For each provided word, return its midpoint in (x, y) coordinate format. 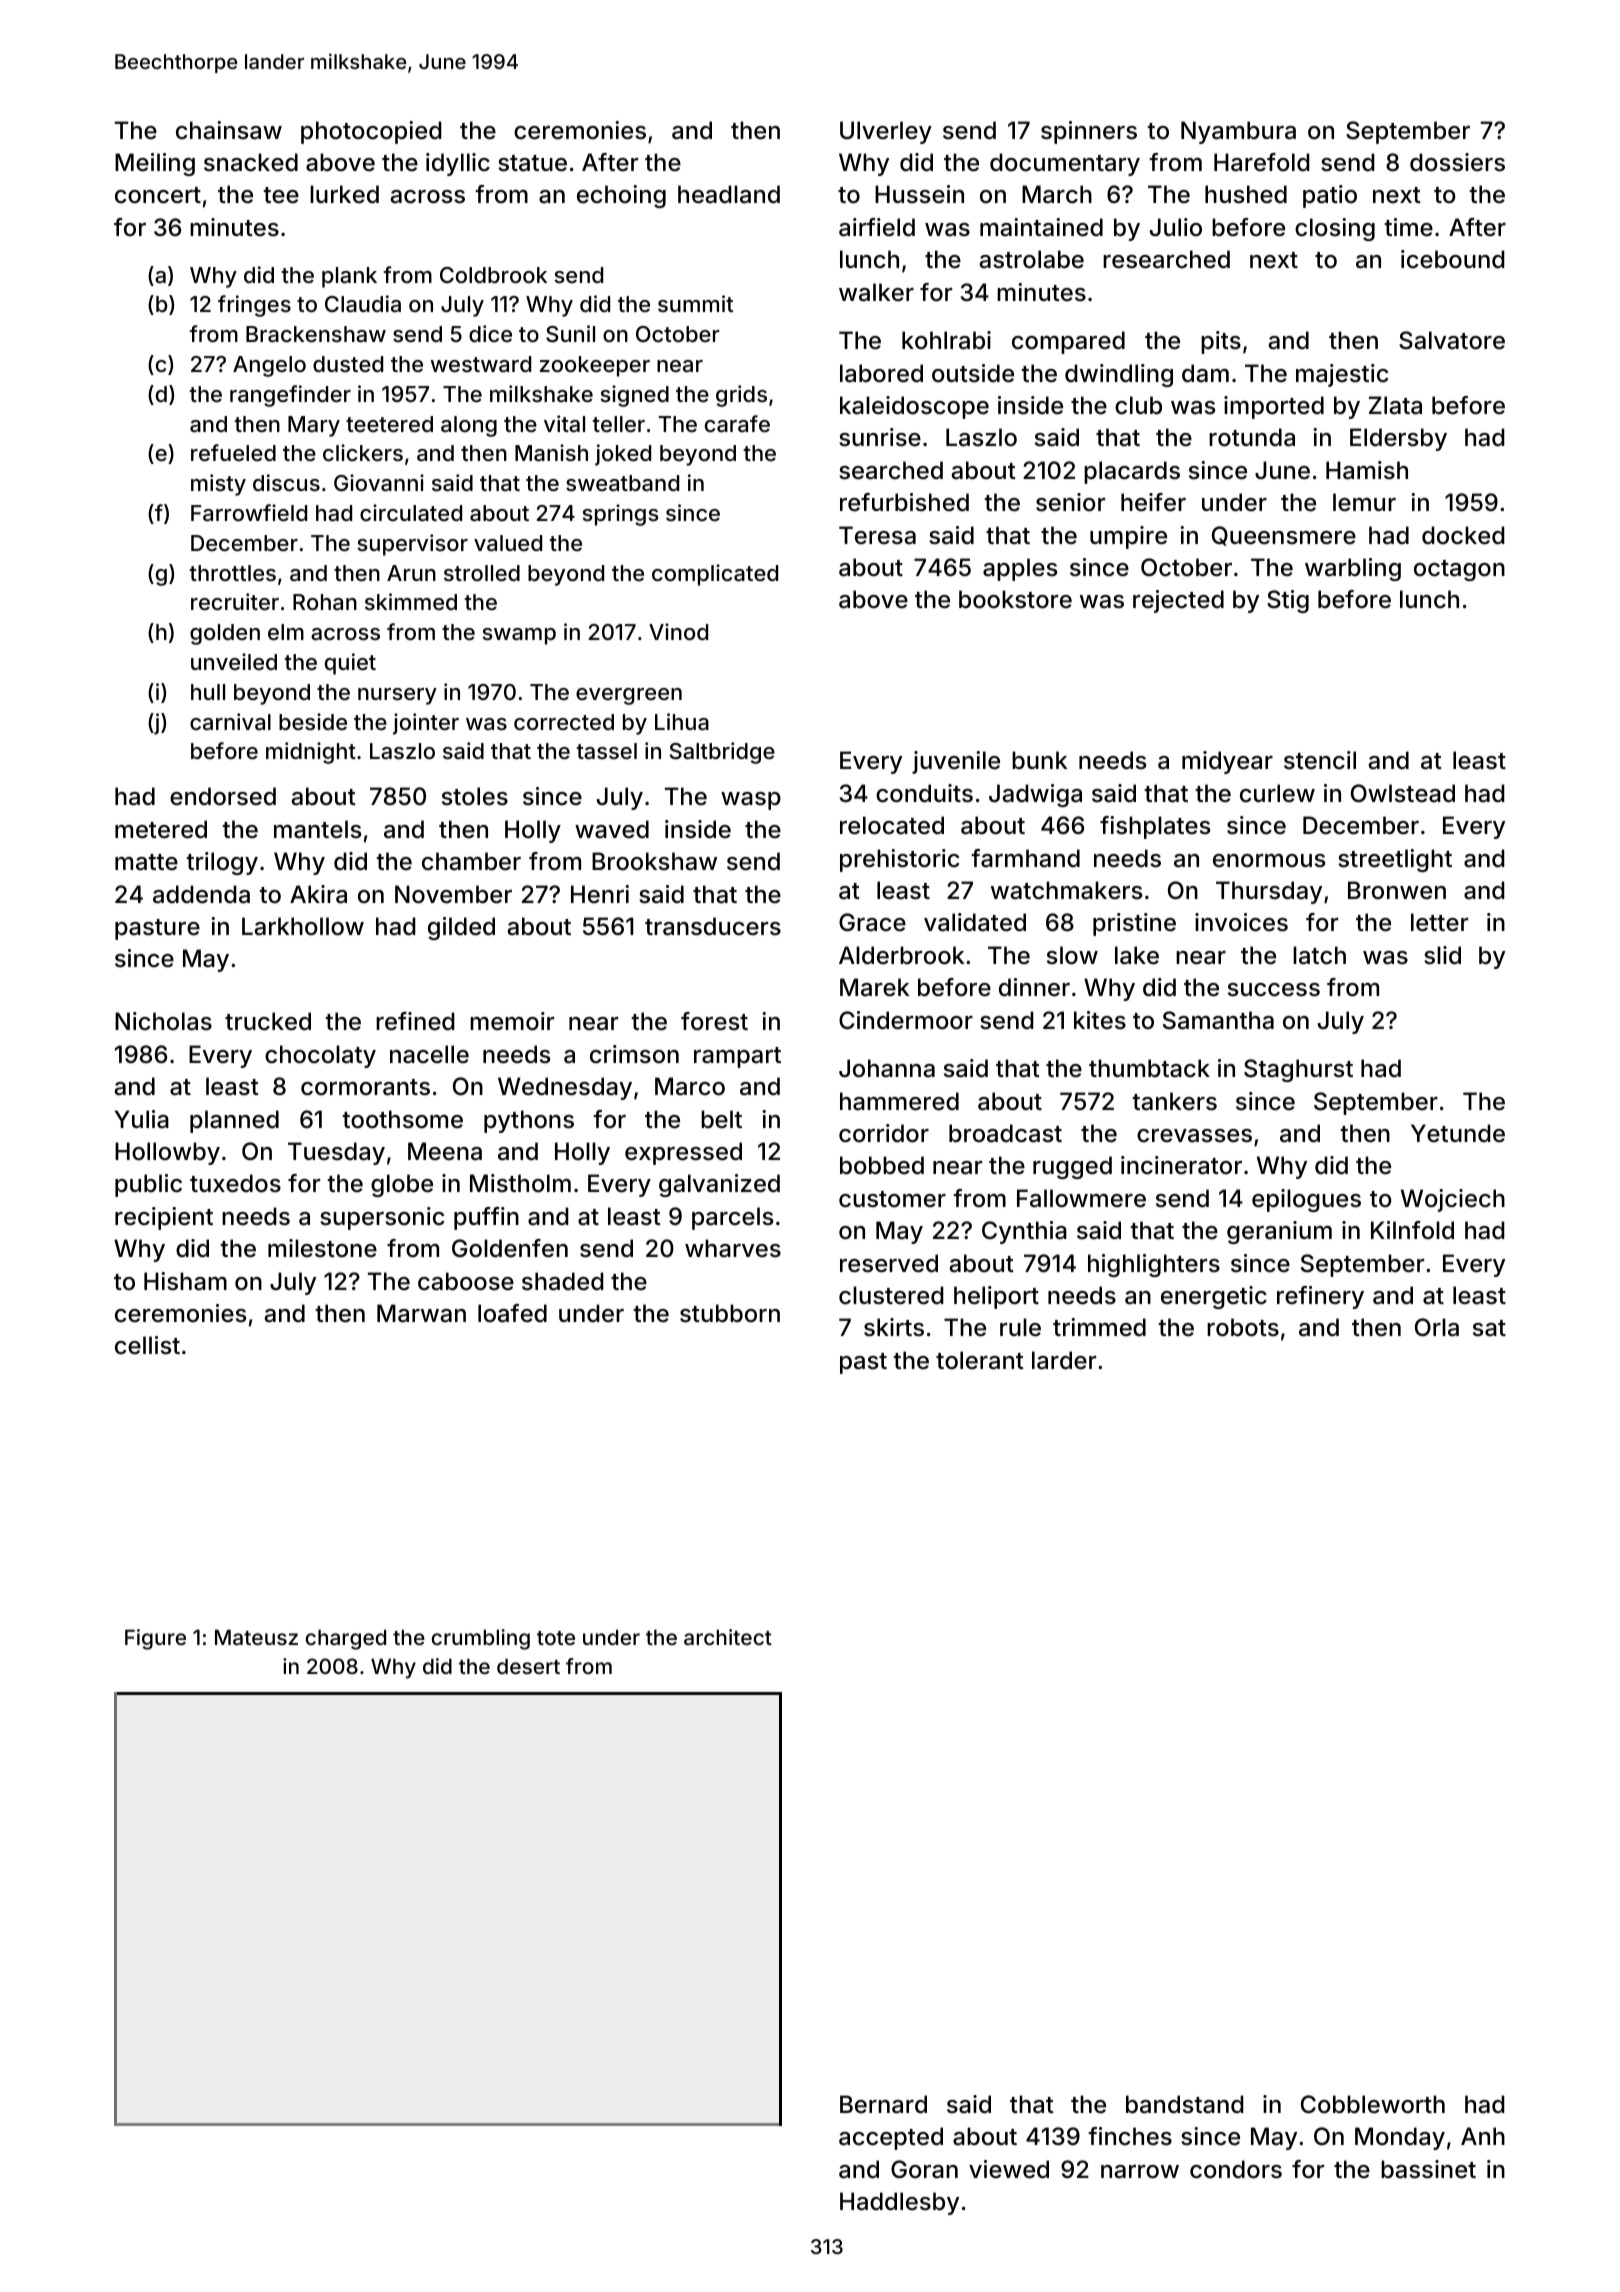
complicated (715, 575)
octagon (1459, 570)
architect (728, 1637)
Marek (874, 987)
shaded (563, 1281)
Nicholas (163, 1021)
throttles (232, 573)
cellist (147, 1345)
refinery (1320, 1297)
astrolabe (1031, 259)
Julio (1176, 227)
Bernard (883, 2104)
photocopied (371, 132)
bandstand (1185, 2104)
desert (528, 1666)
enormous (1269, 861)
